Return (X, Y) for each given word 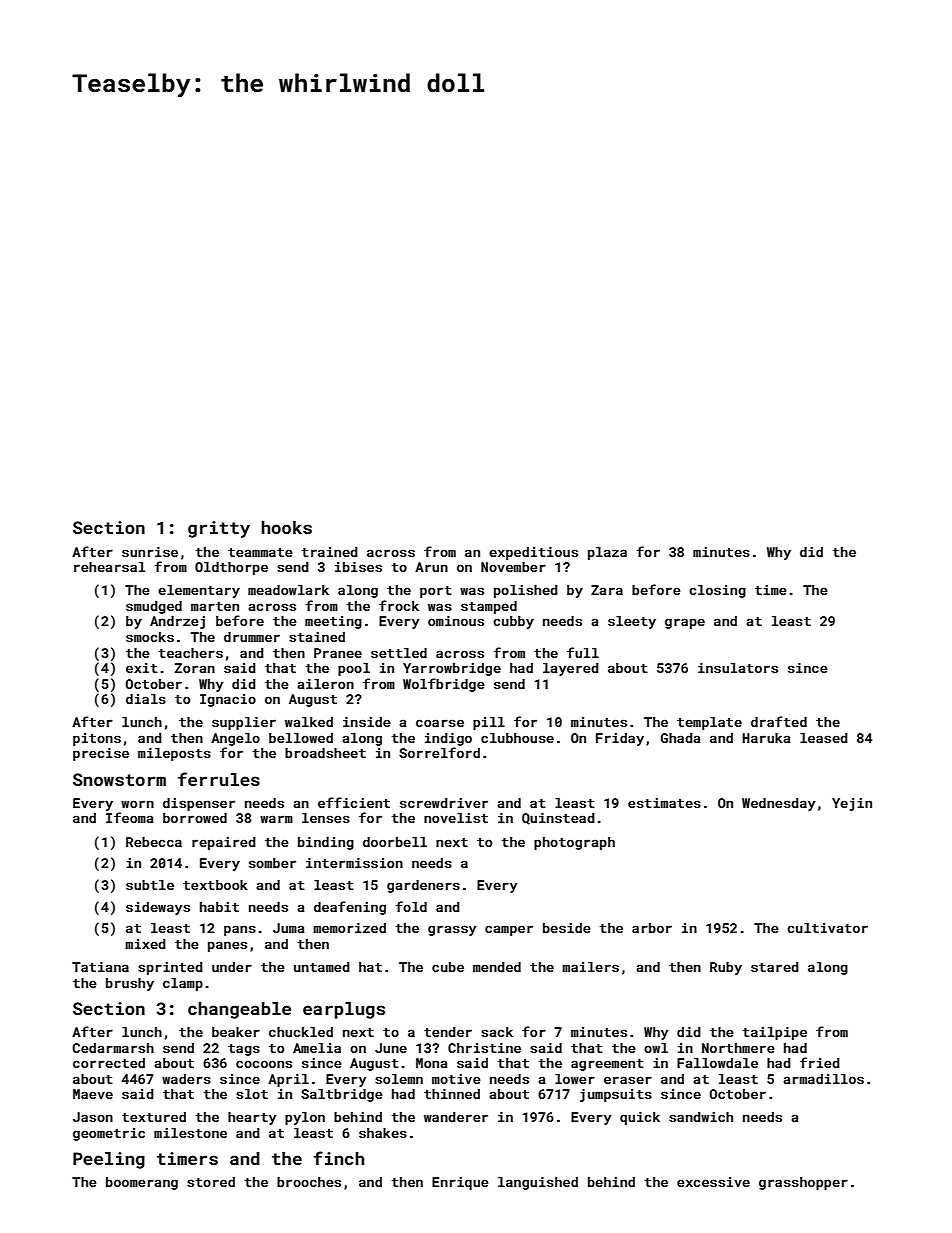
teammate (260, 552)
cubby (513, 622)
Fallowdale (717, 1063)
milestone (190, 1133)
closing (717, 591)
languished (538, 1183)
